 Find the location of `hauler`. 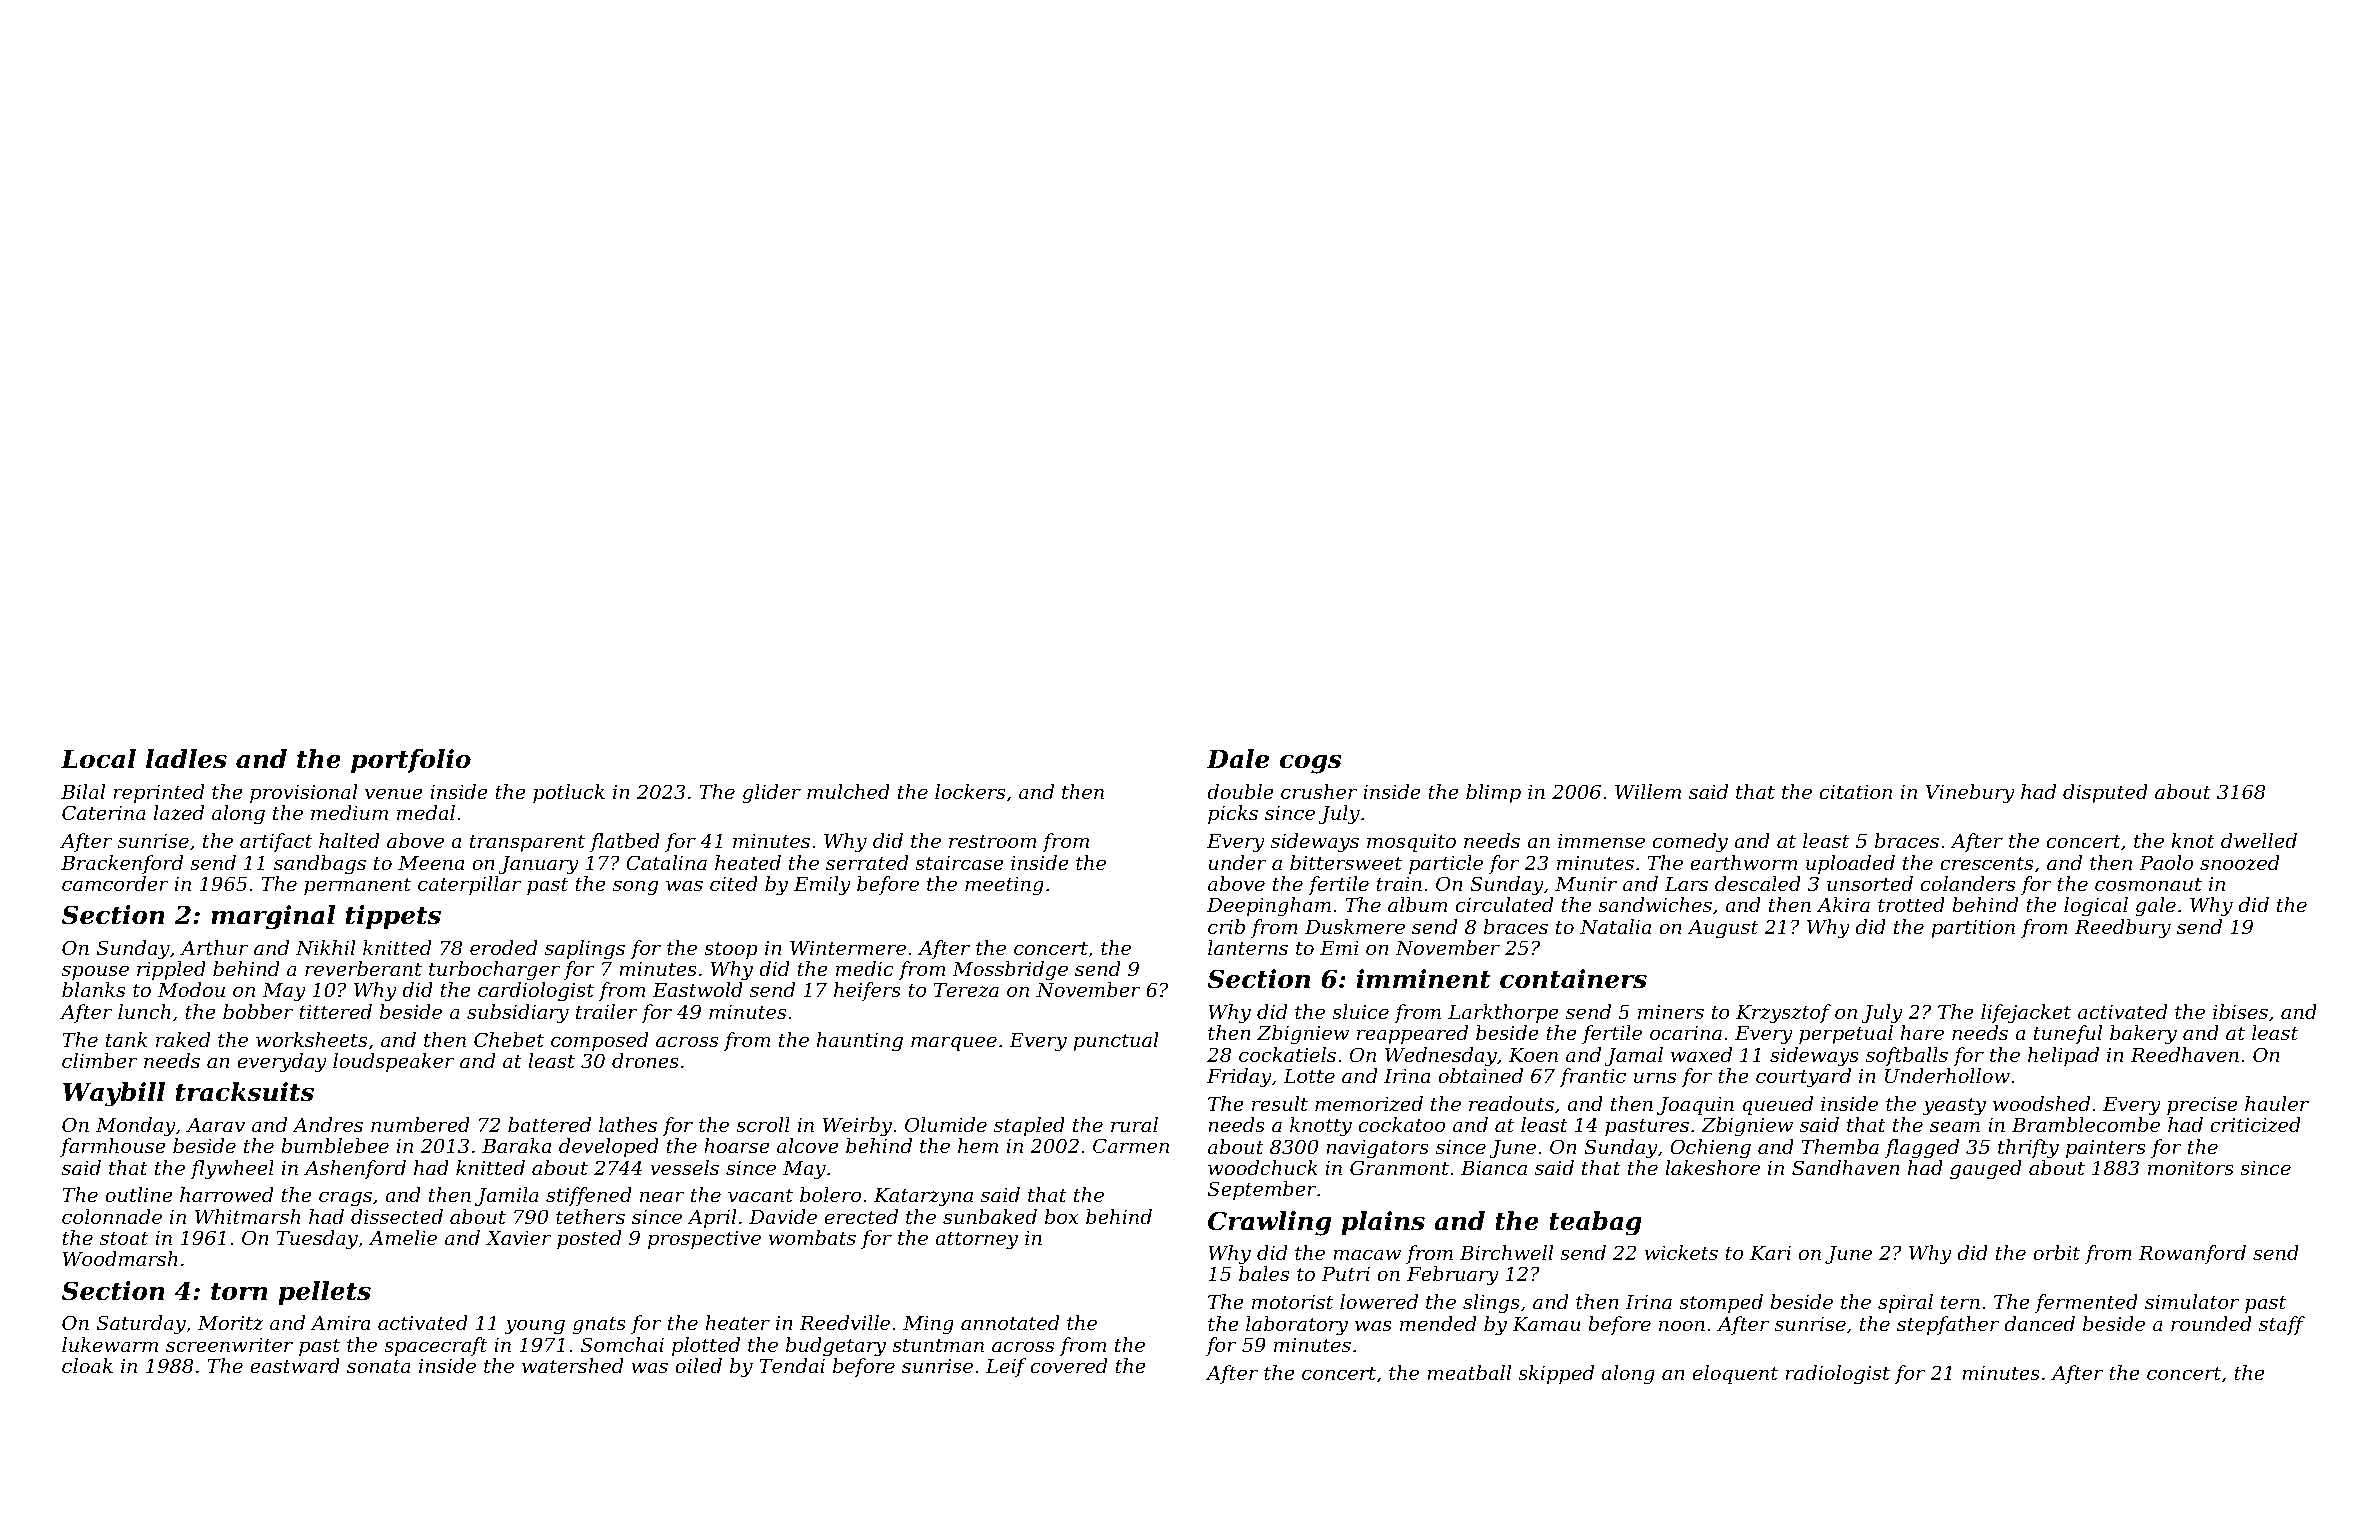

hauler is located at coordinates (2277, 1103).
